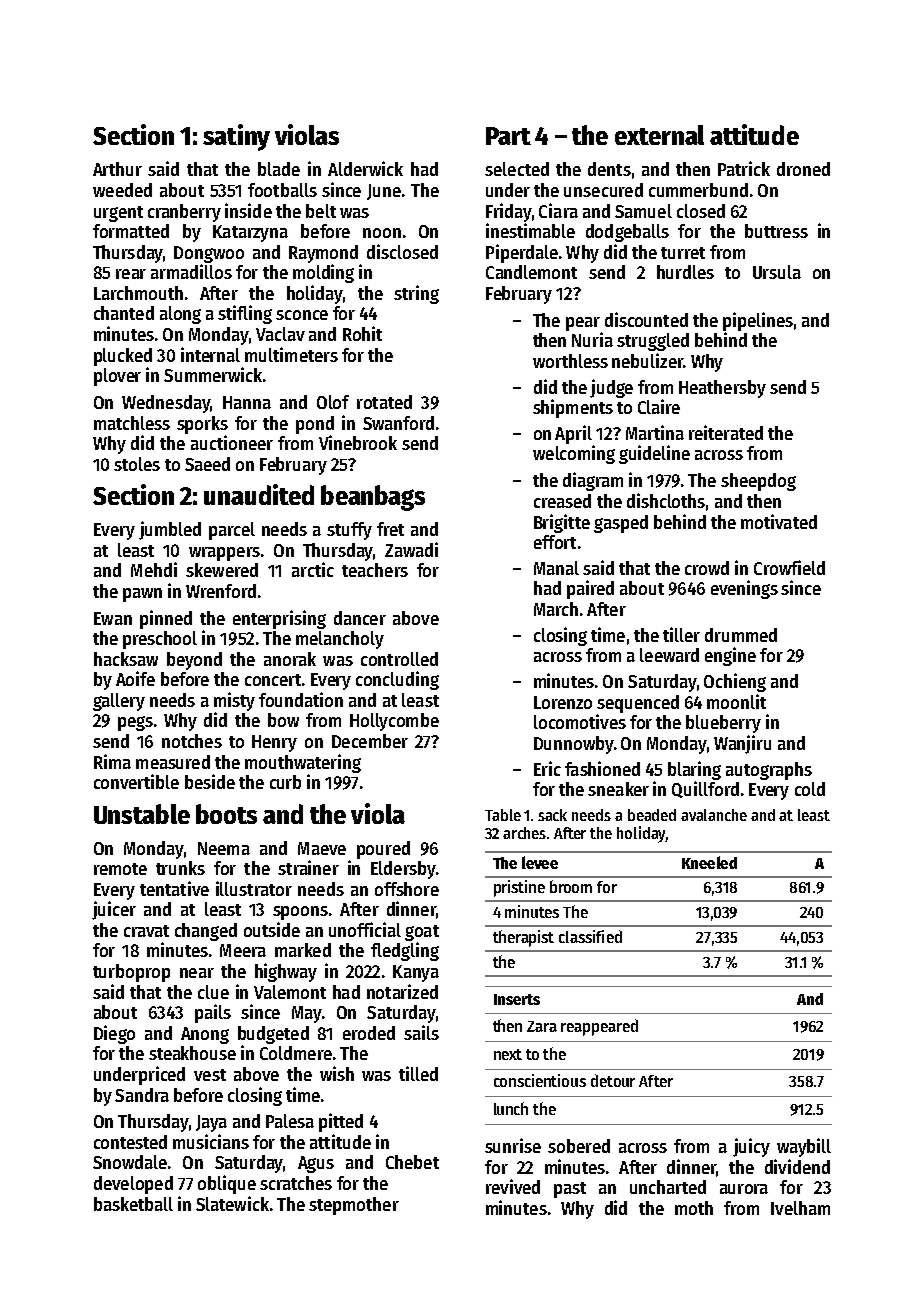 The image size is (924, 1314). What do you see at coordinates (313, 569) in the screenshot?
I see `arctic` at bounding box center [313, 569].
